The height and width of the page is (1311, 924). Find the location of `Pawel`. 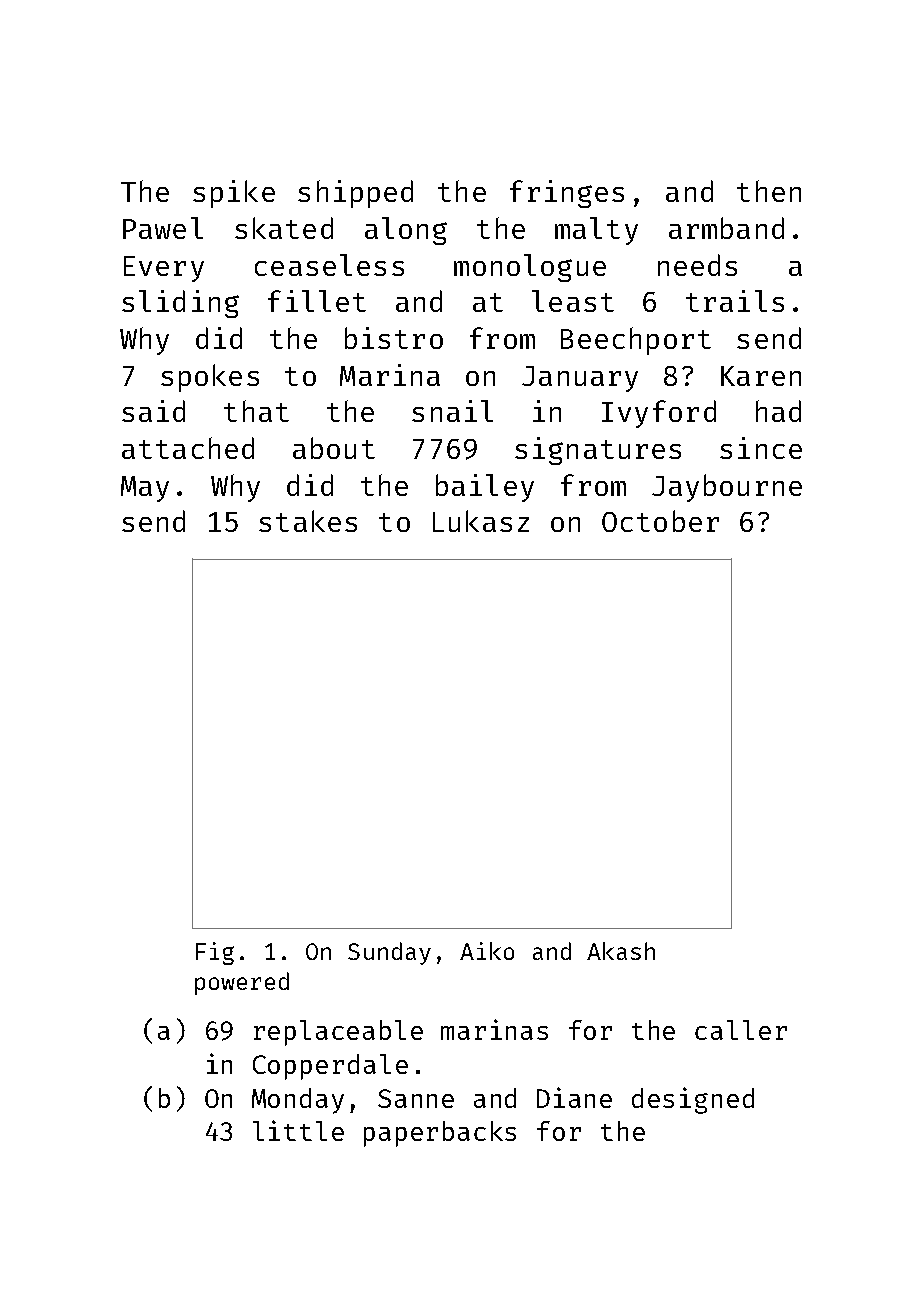

Pawel is located at coordinates (163, 228).
